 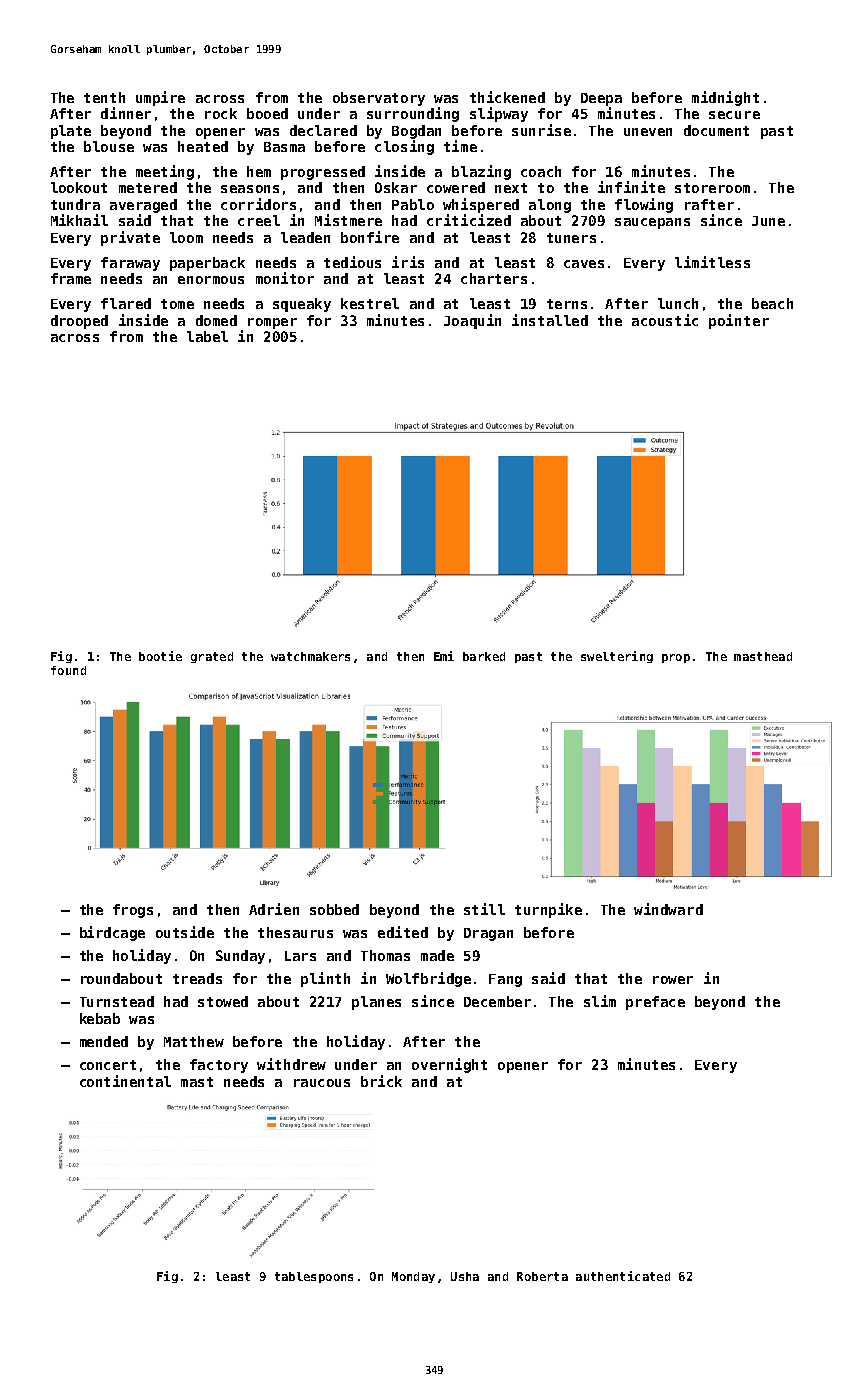 What do you see at coordinates (133, 911) in the screenshot?
I see `frogs` at bounding box center [133, 911].
